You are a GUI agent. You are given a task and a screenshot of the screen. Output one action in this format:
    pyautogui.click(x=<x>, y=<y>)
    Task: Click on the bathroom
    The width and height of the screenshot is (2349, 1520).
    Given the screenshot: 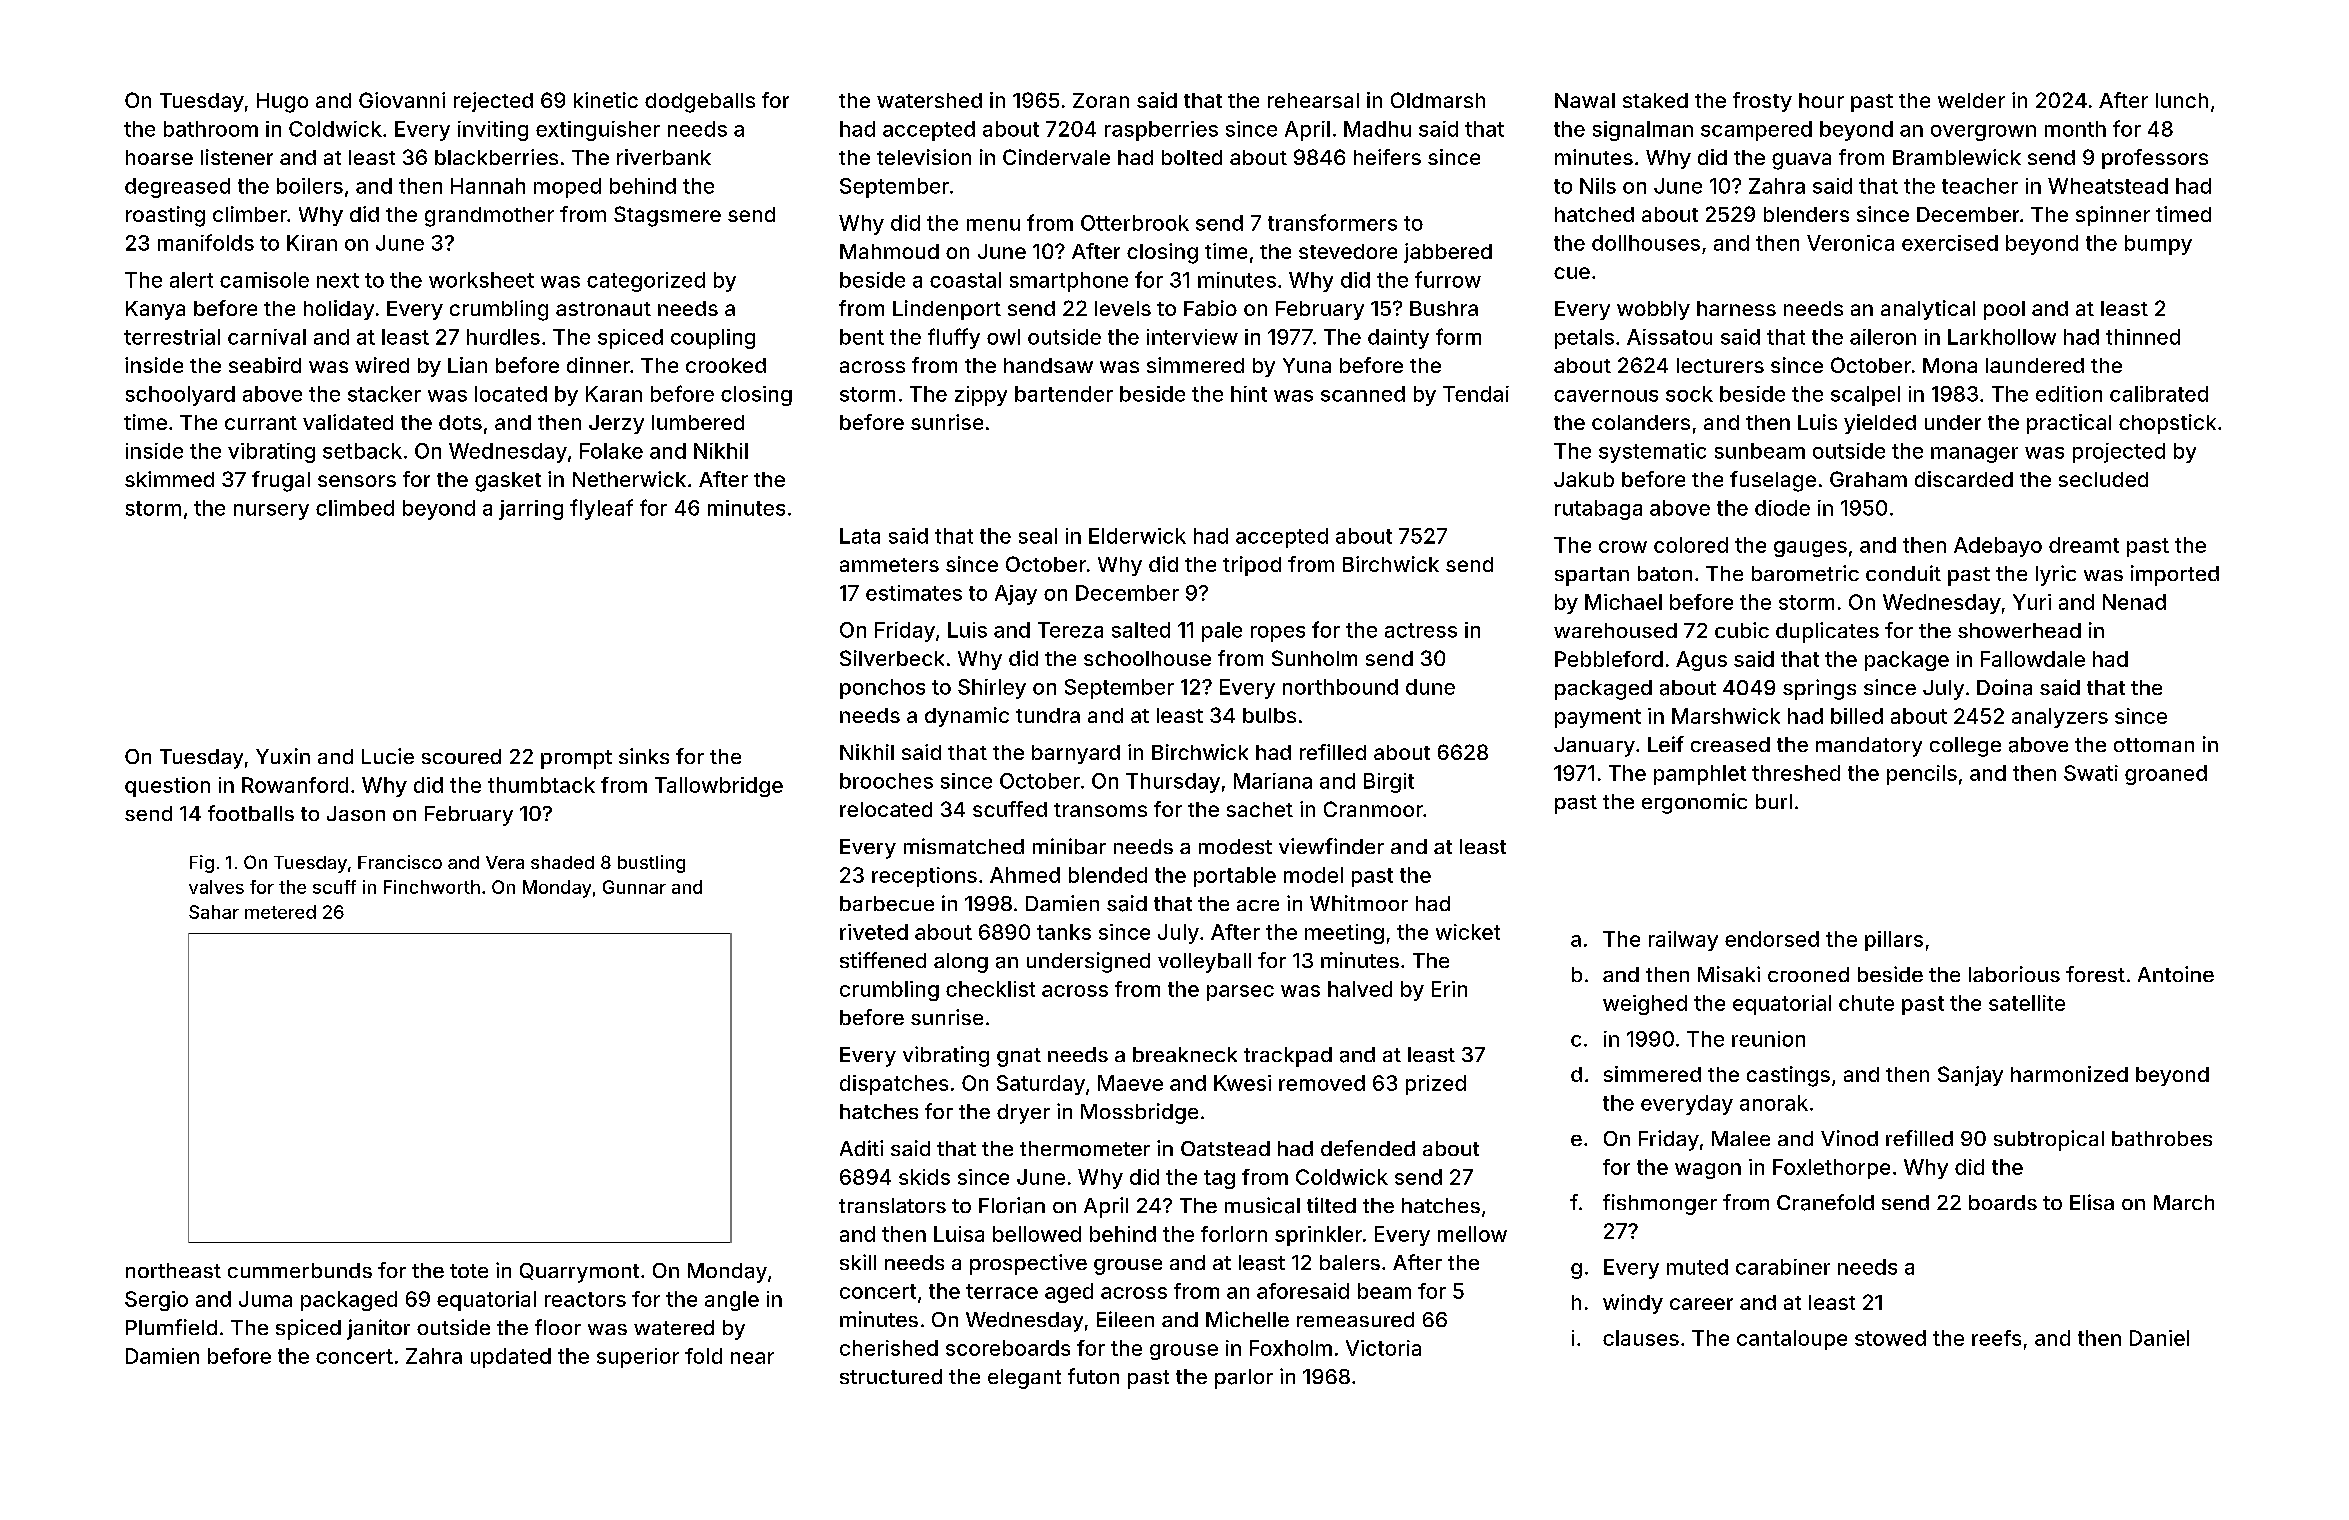 What is the action you would take?
    pyautogui.click(x=211, y=129)
